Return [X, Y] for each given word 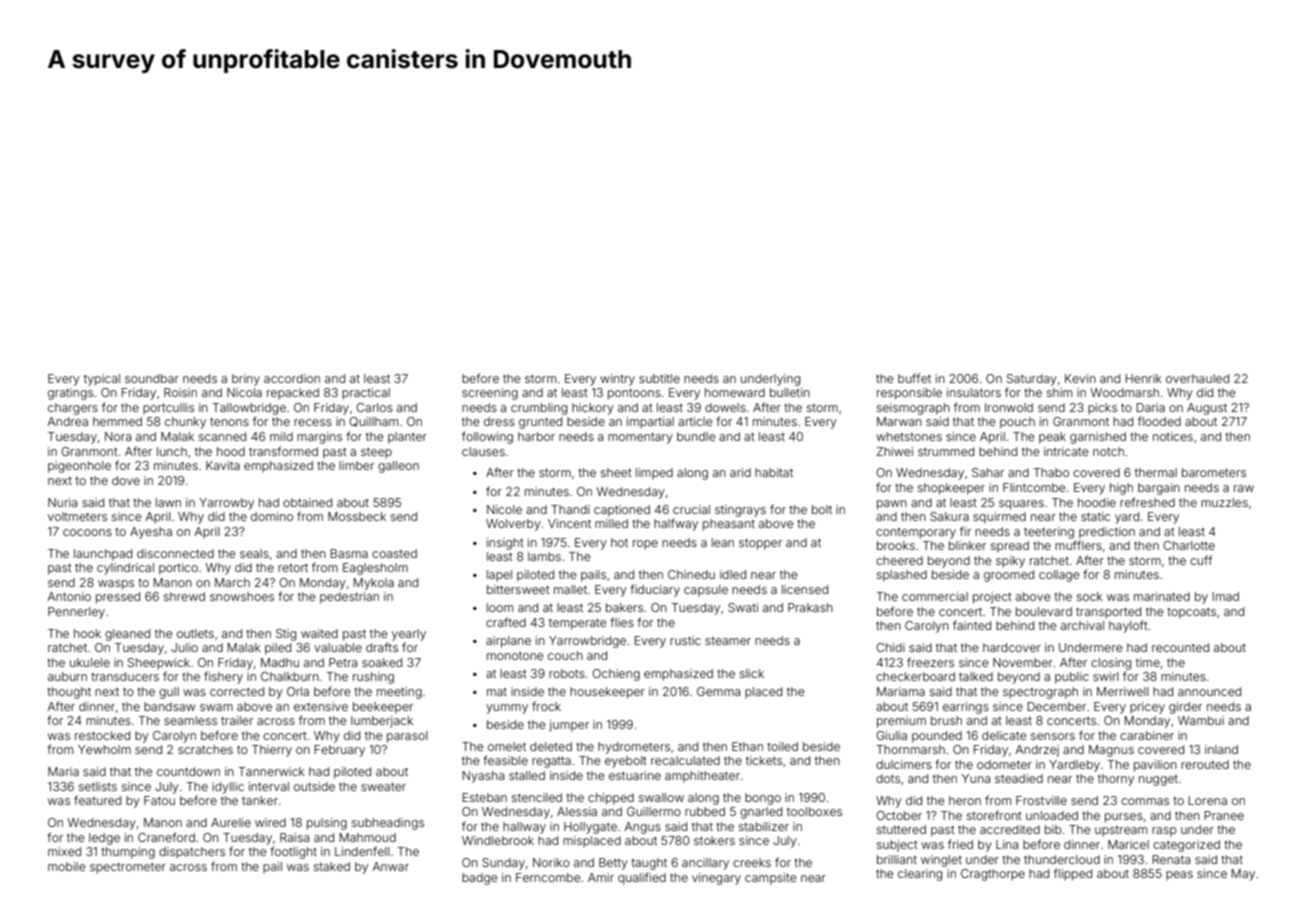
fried [960, 844]
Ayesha [151, 533]
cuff [1201, 560]
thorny [1116, 780]
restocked [102, 735]
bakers [624, 607]
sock [1090, 596]
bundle [696, 436]
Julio [184, 647]
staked [332, 866]
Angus [643, 828]
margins [319, 438]
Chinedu [691, 574]
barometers [1214, 472]
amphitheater [702, 777]
